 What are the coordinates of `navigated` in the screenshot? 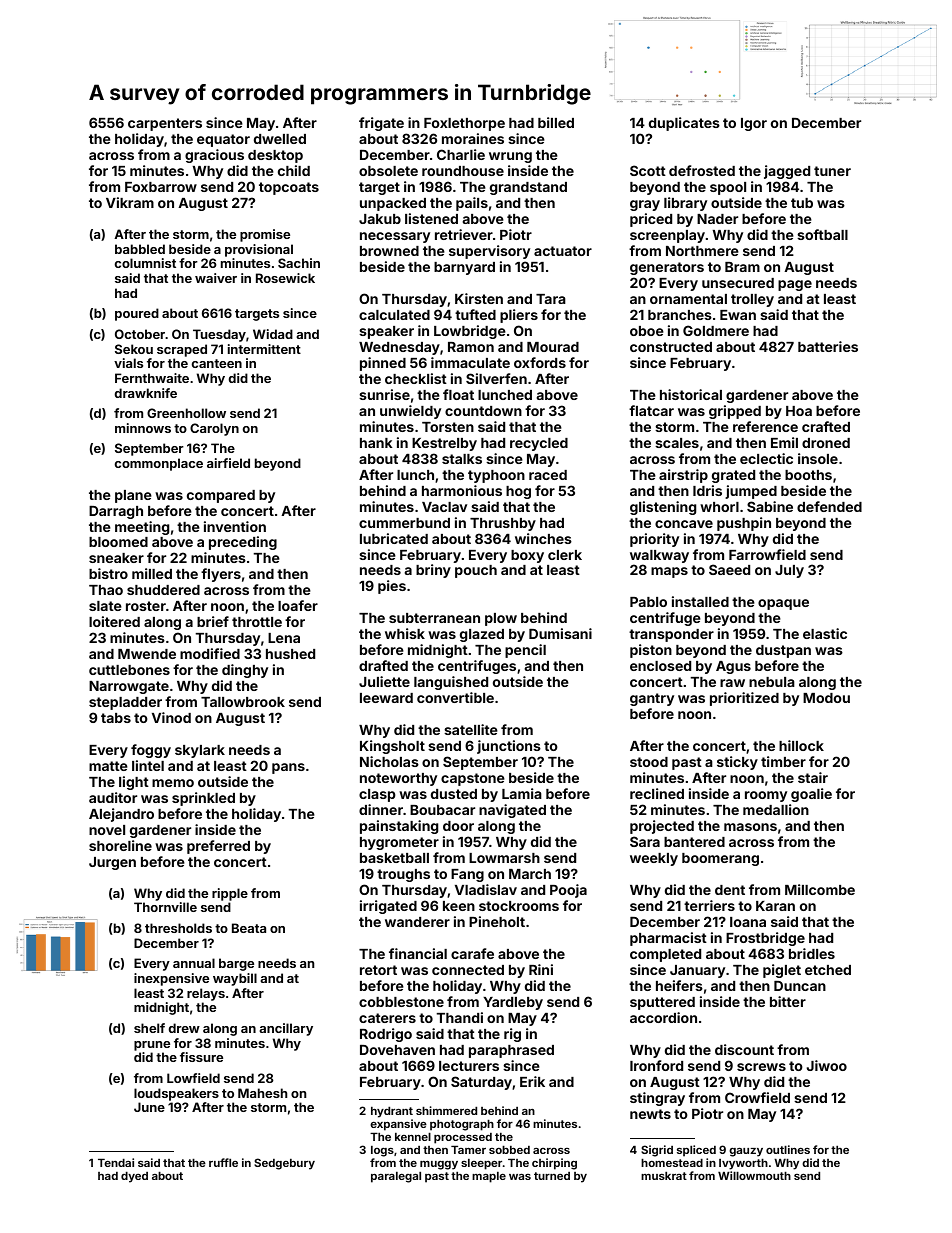 It's located at (512, 811).
